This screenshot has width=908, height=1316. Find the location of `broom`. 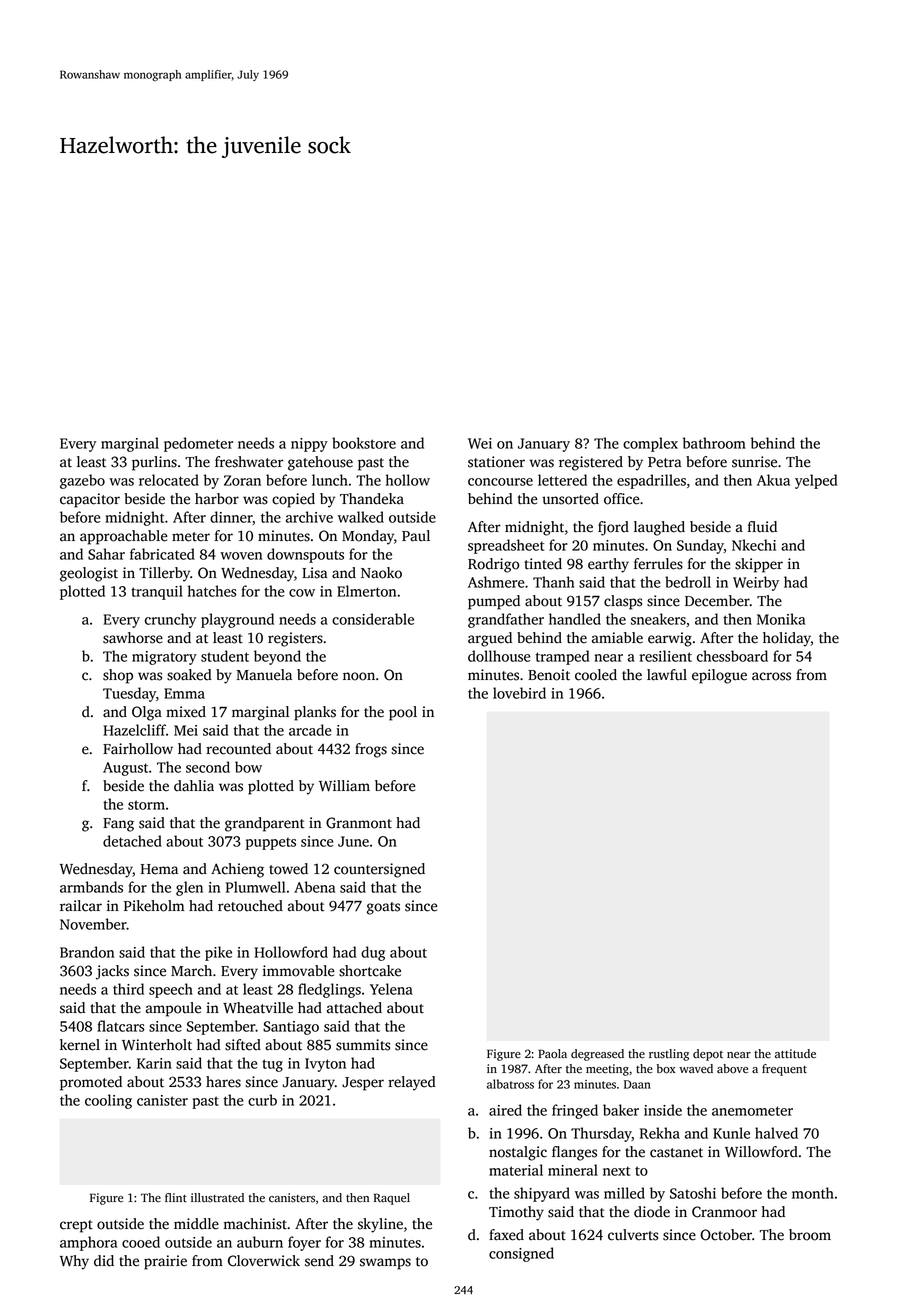

broom is located at coordinates (810, 1235).
